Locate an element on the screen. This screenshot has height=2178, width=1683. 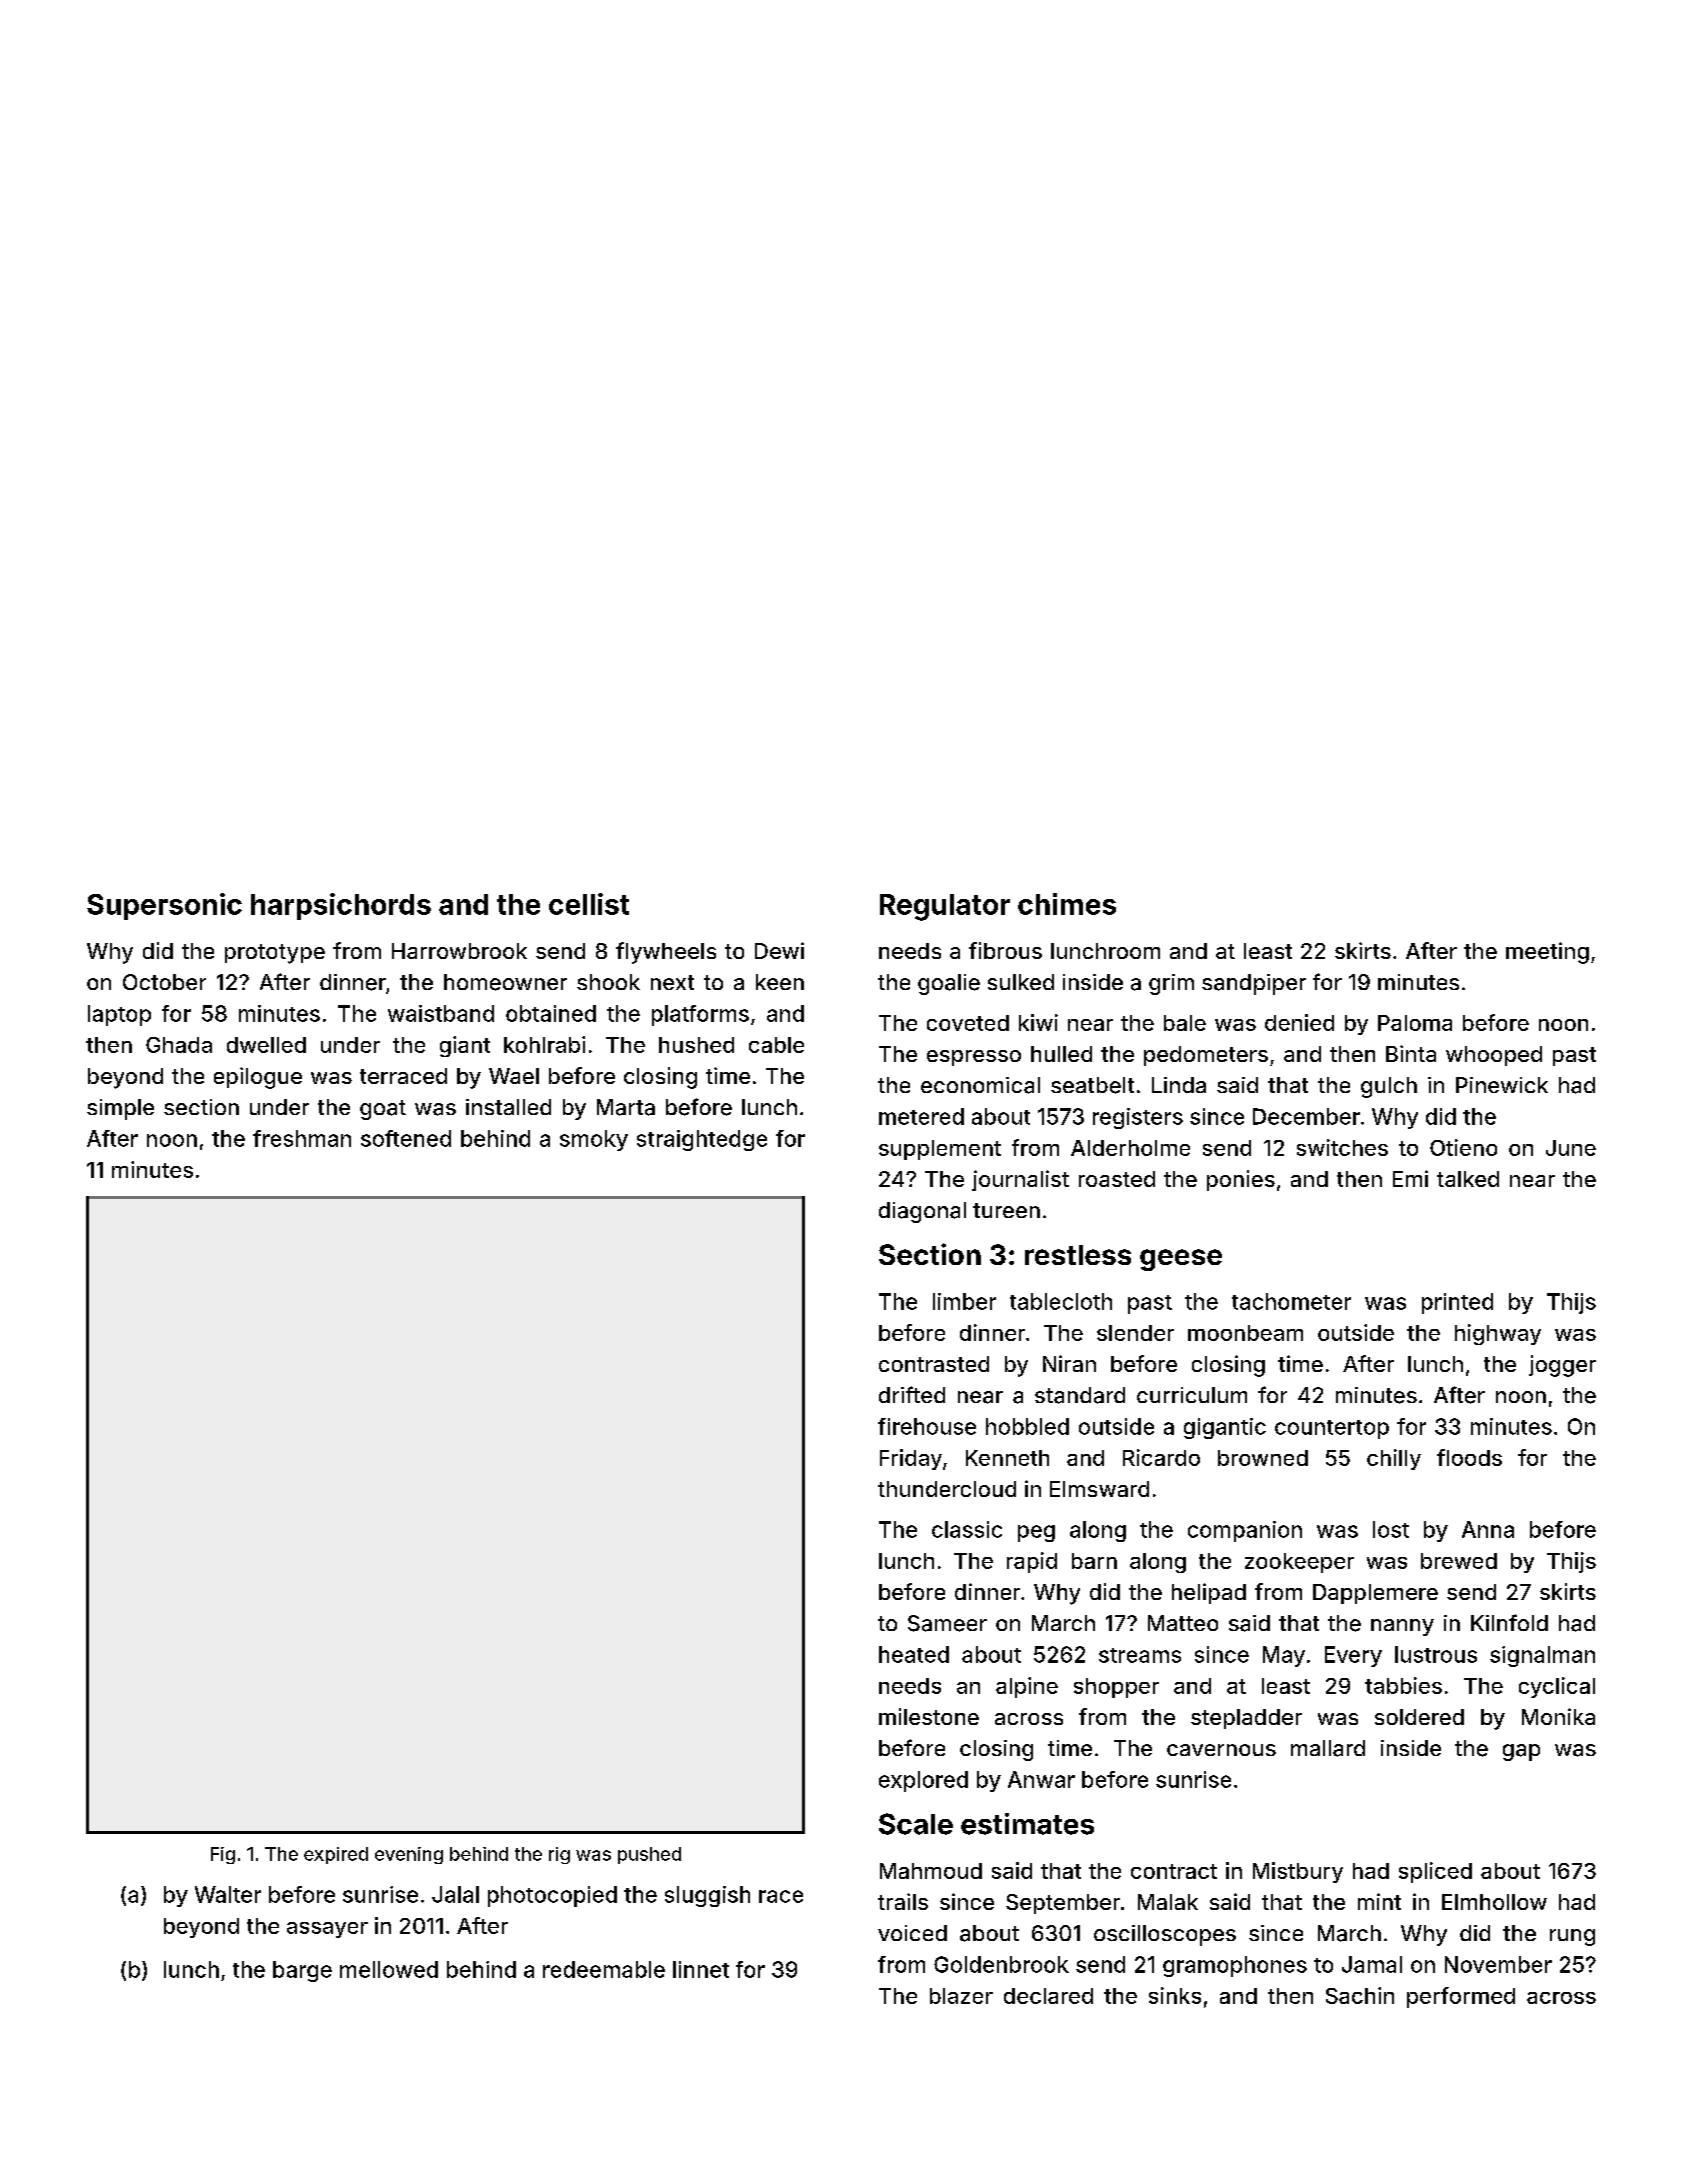
dwelled is located at coordinates (266, 1045).
